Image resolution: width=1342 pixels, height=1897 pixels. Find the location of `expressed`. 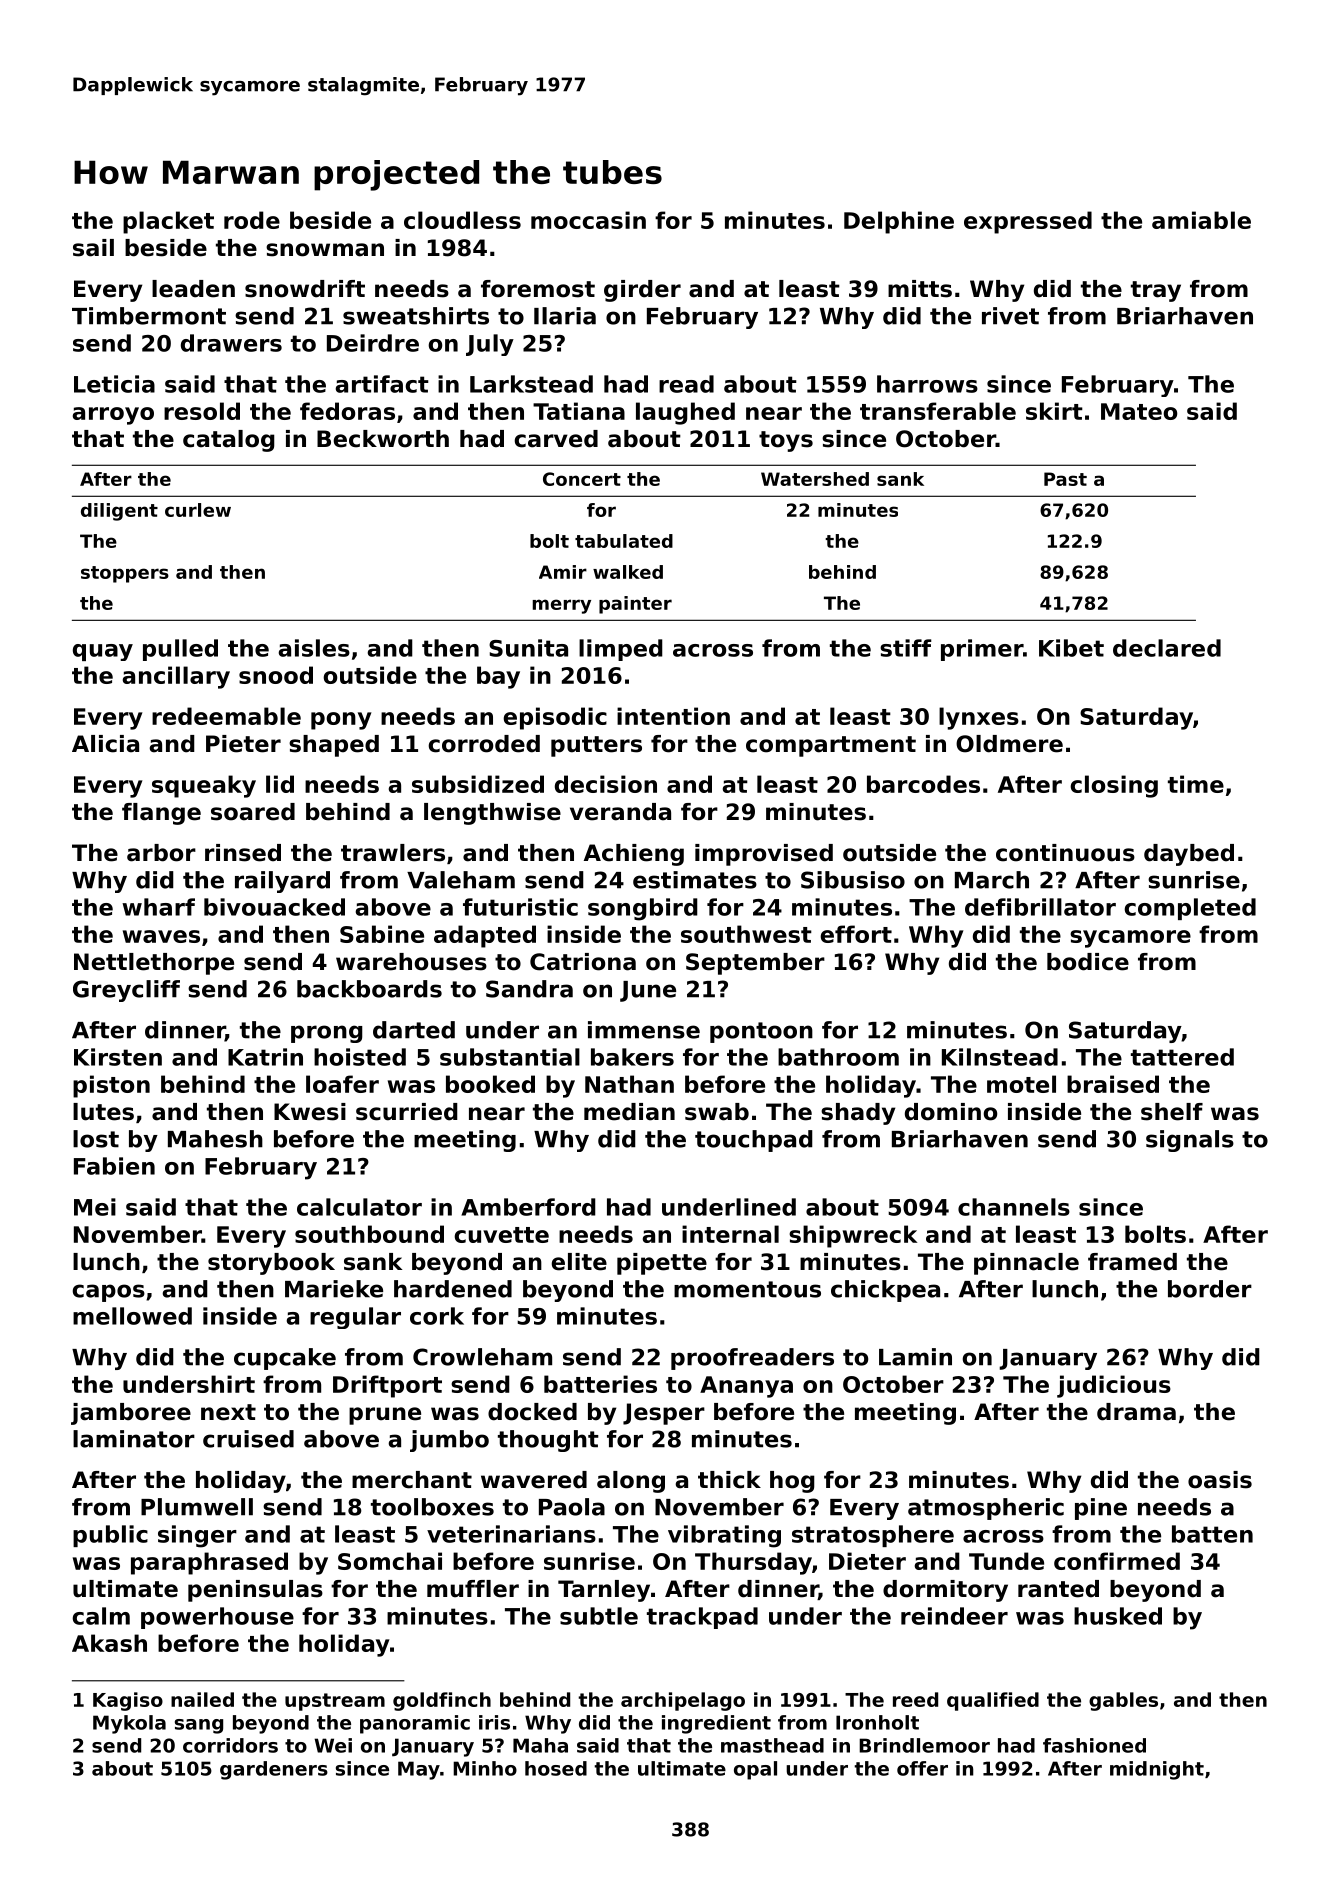

expressed is located at coordinates (1028, 222).
